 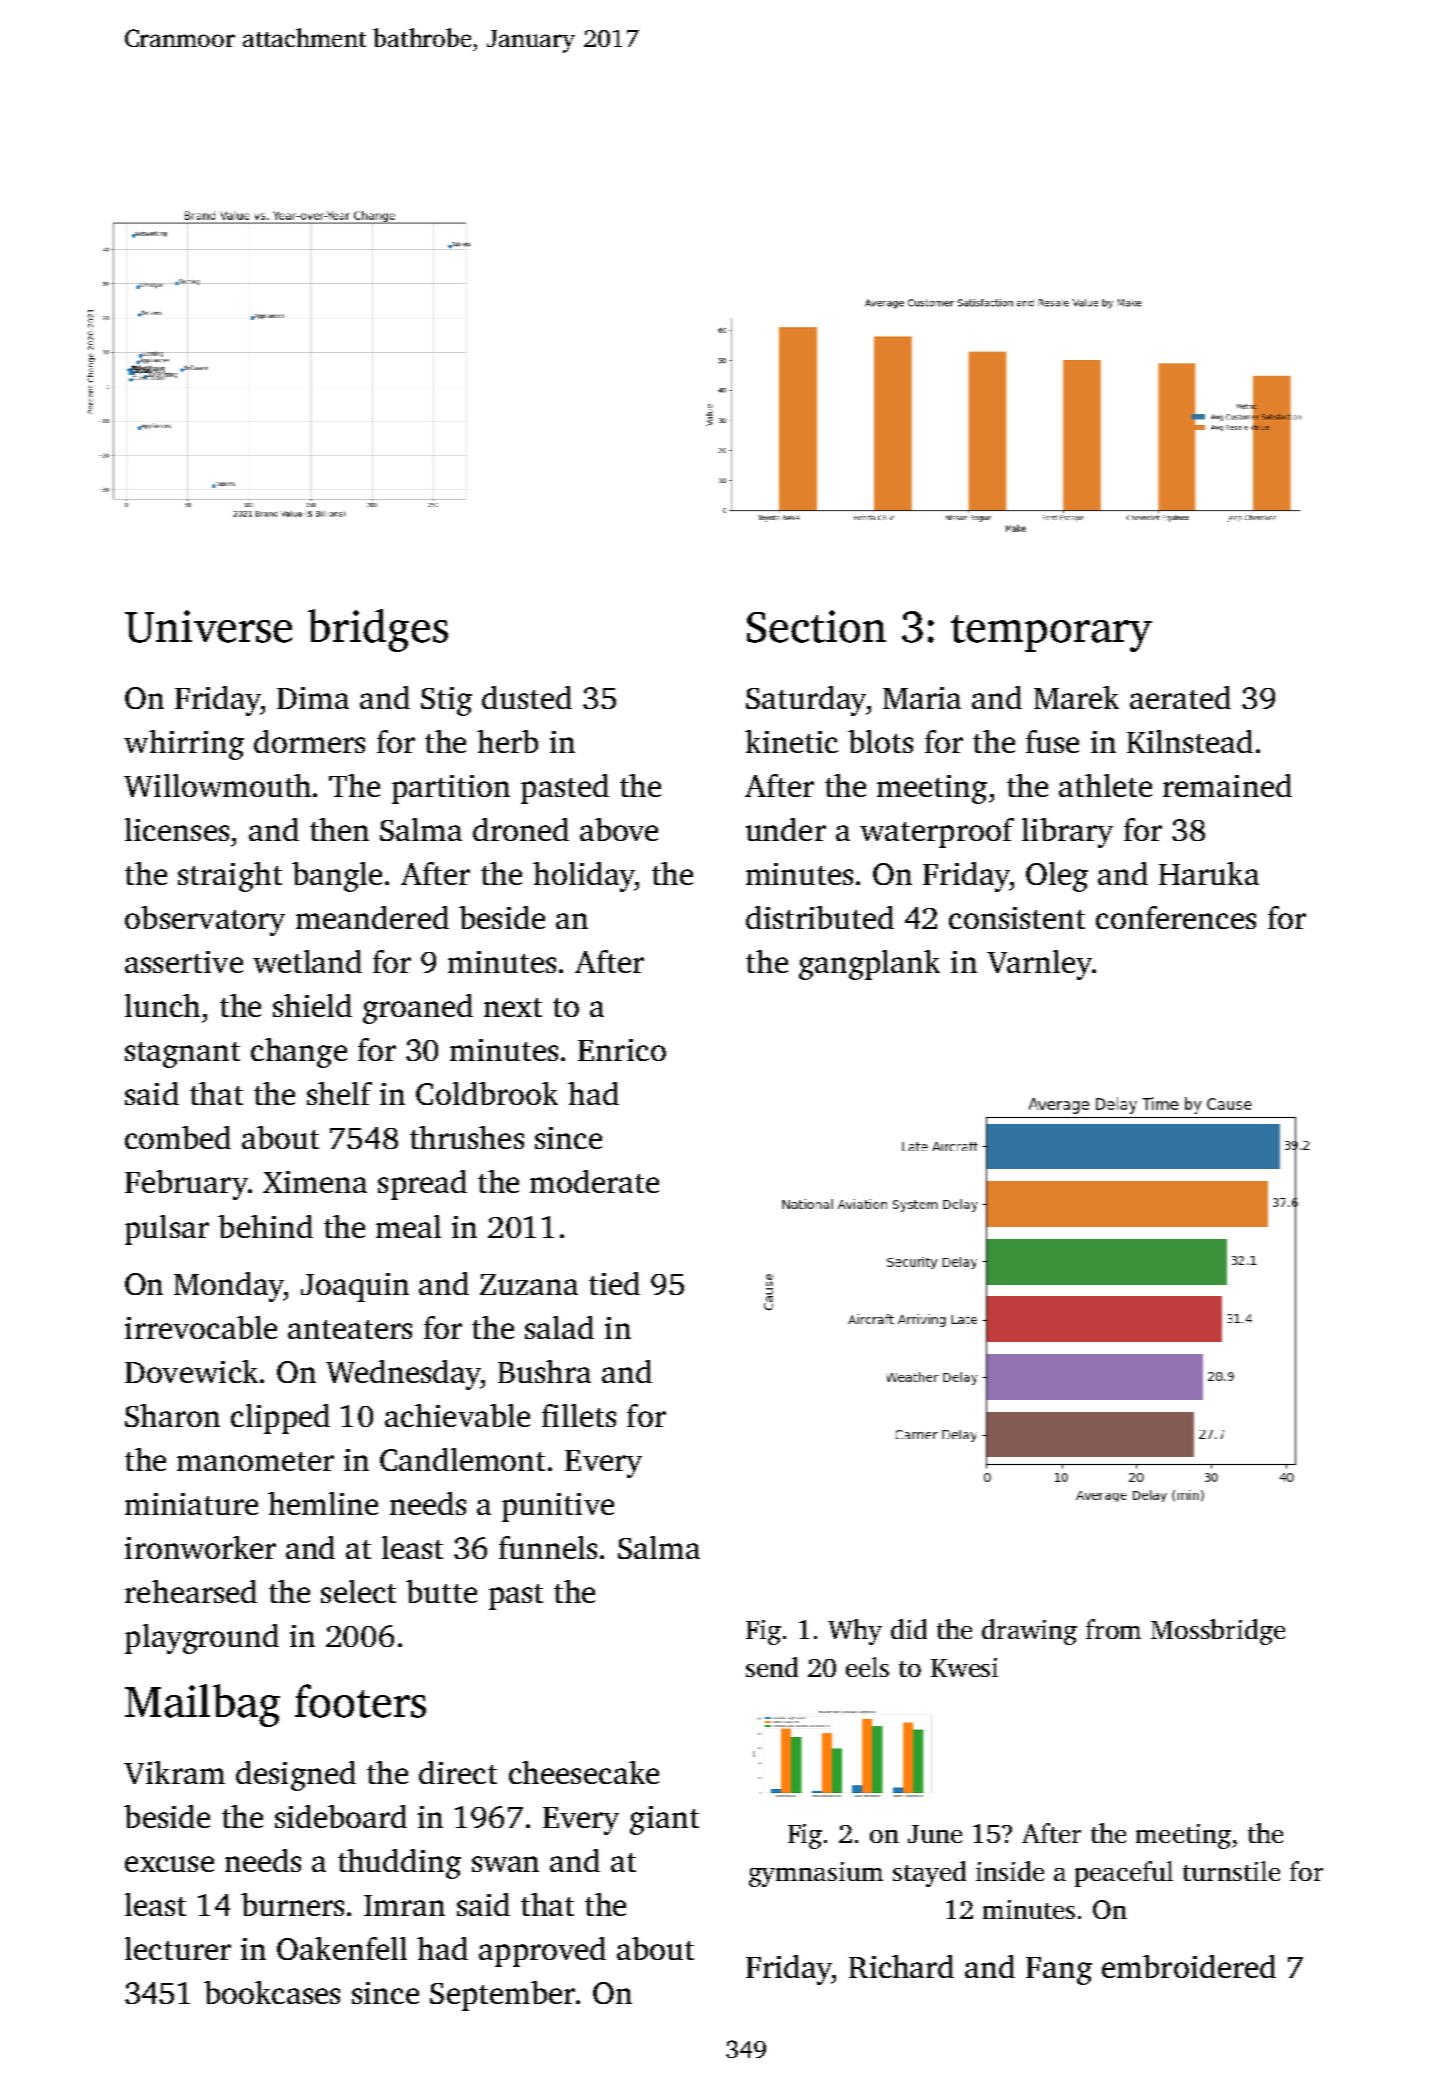 I want to click on above, so click(x=619, y=829).
